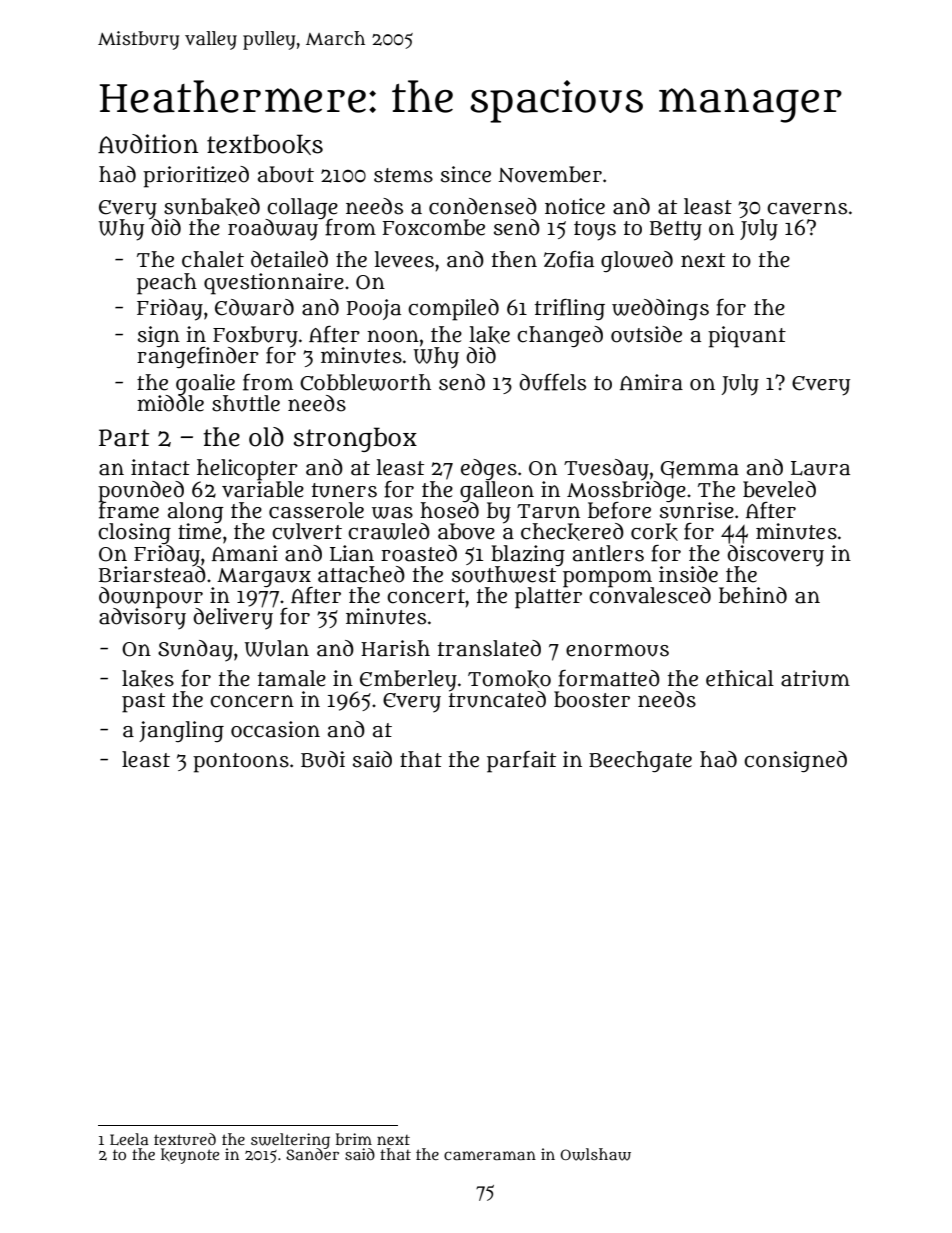 The height and width of the image is (1233, 952). Describe the element at coordinates (617, 650) in the image. I see `enormous` at that location.
